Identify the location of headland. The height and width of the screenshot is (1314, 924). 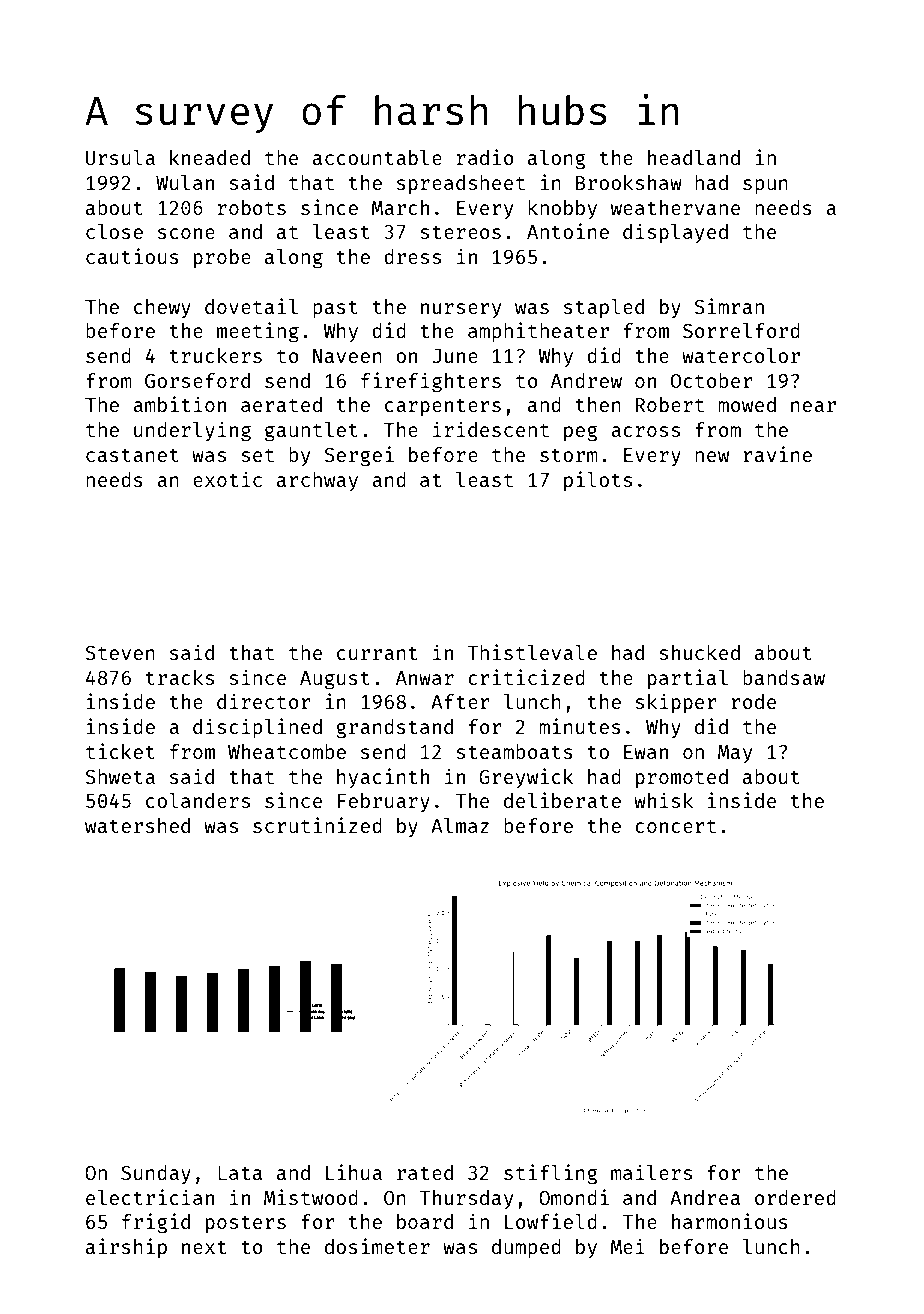
(694, 157).
